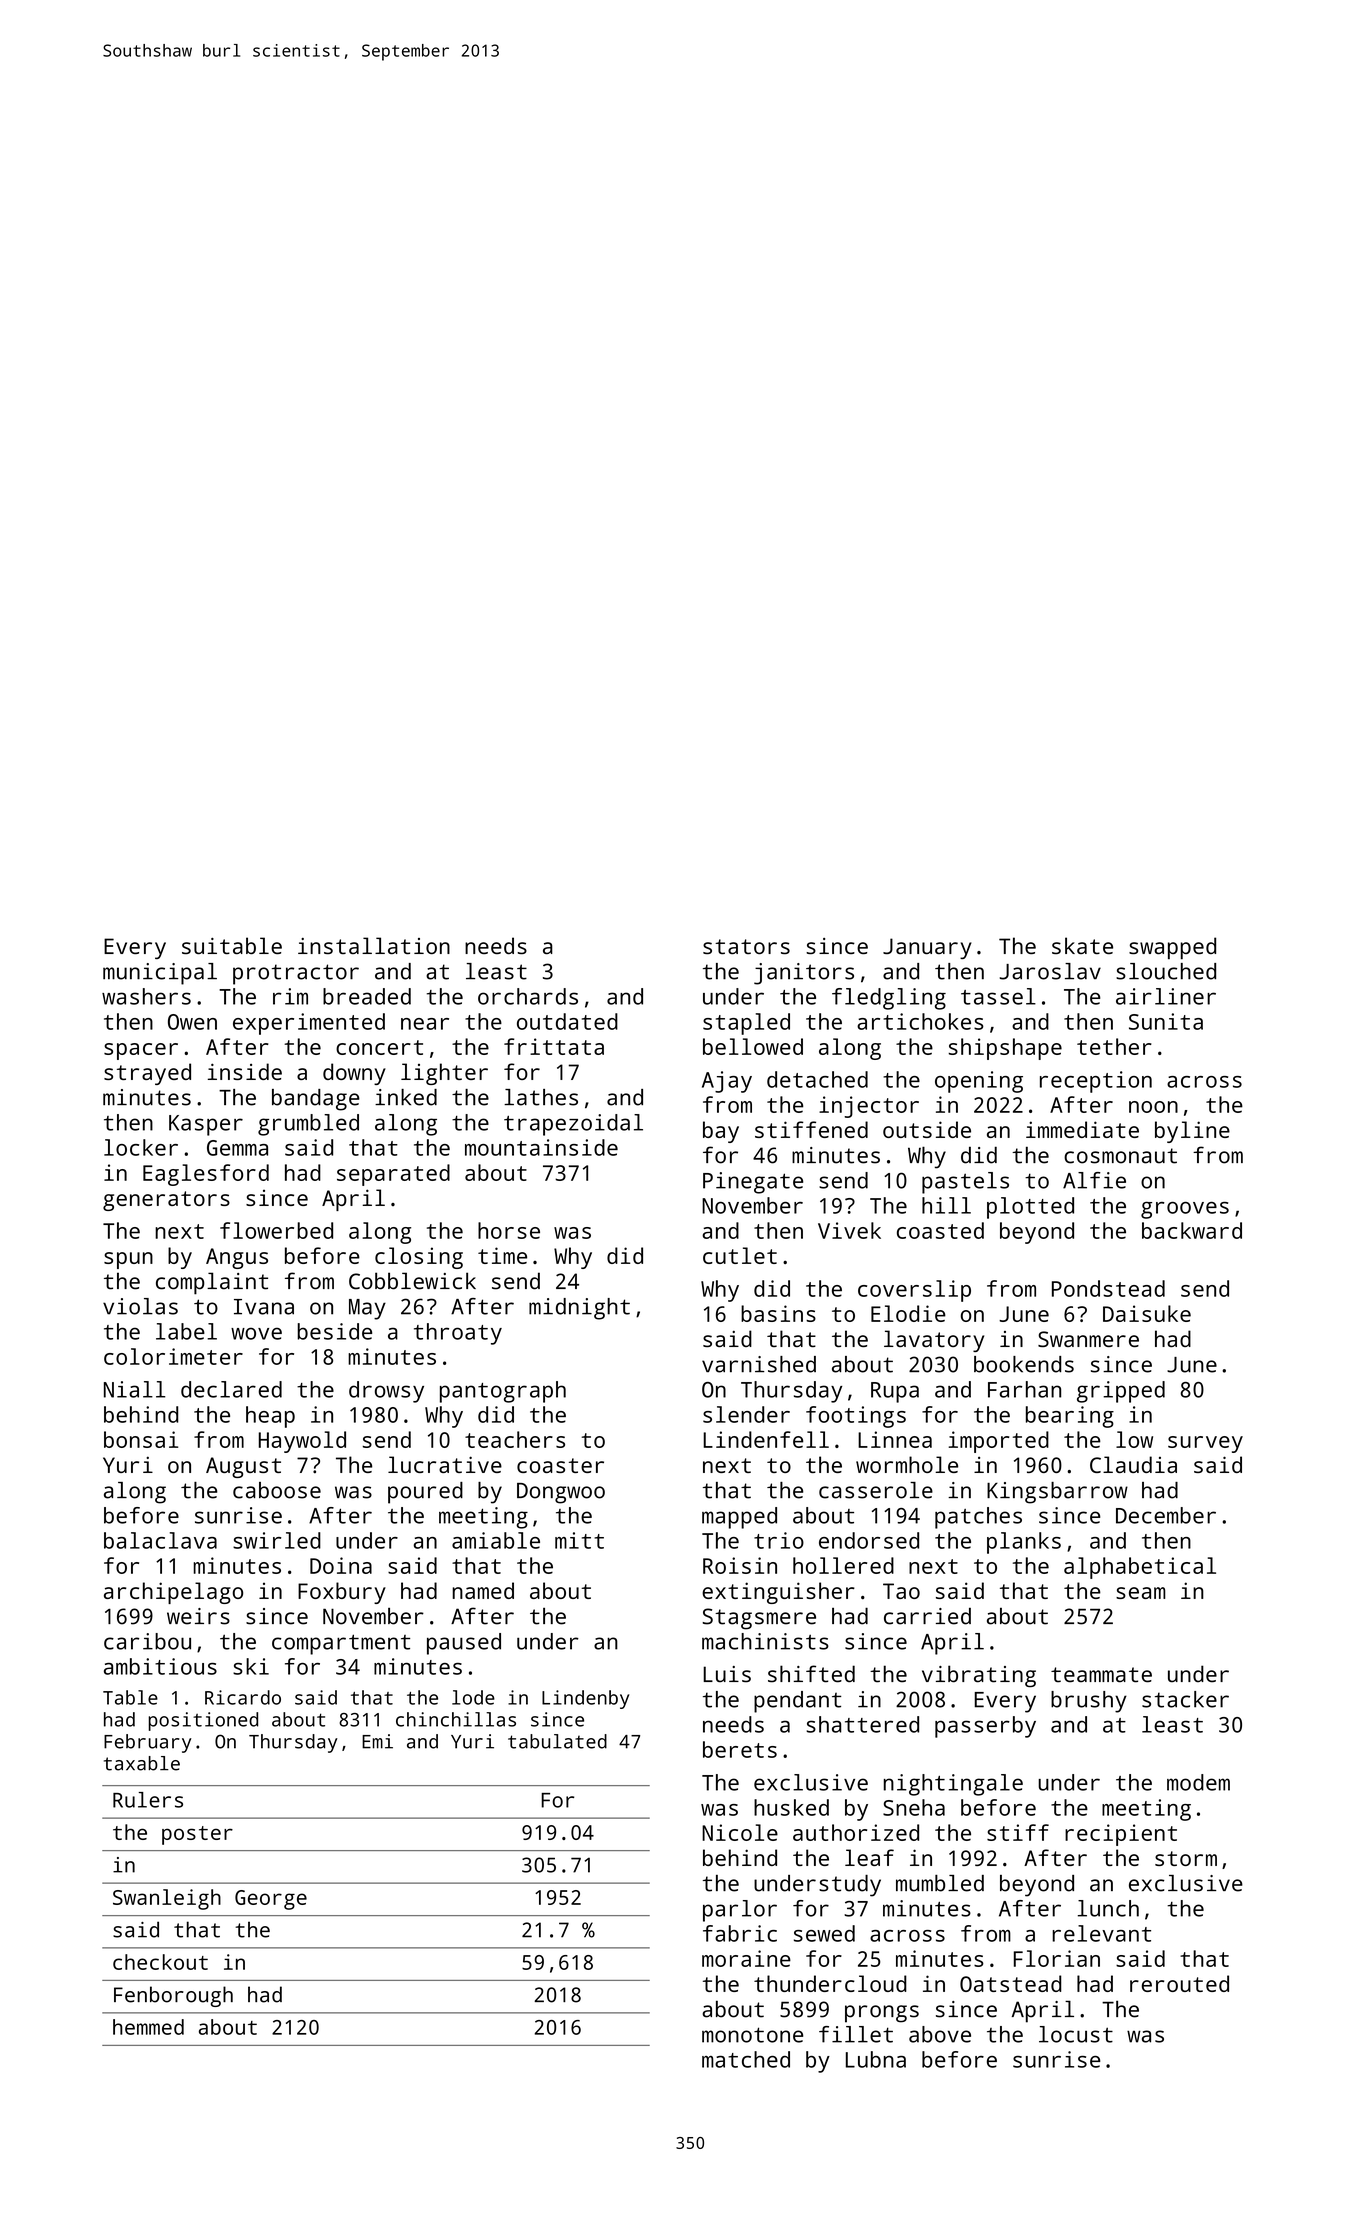 The image size is (1351, 2226). I want to click on Lindenfell, so click(766, 1439).
